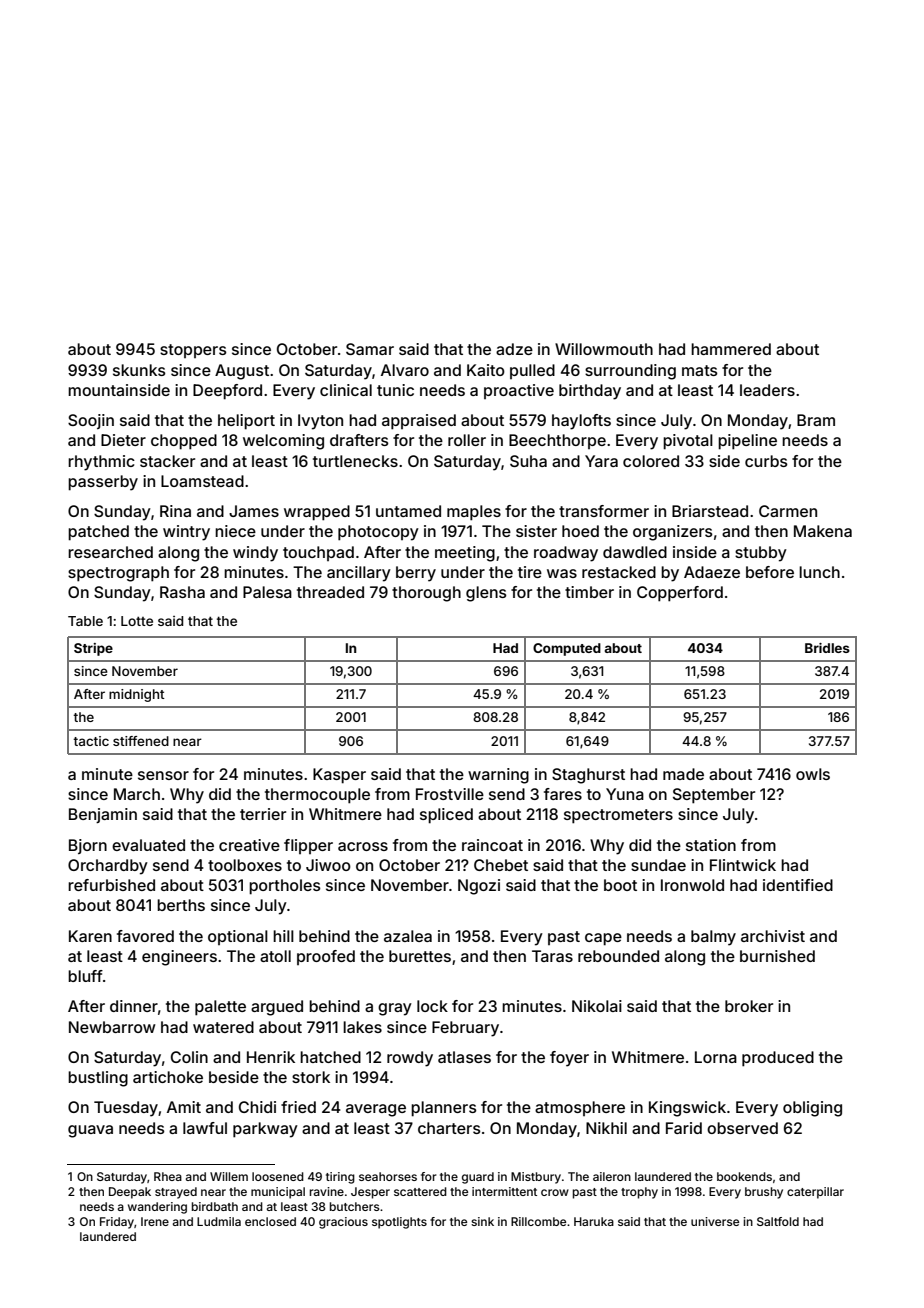  Describe the element at coordinates (528, 461) in the image. I see `Suha` at that location.
